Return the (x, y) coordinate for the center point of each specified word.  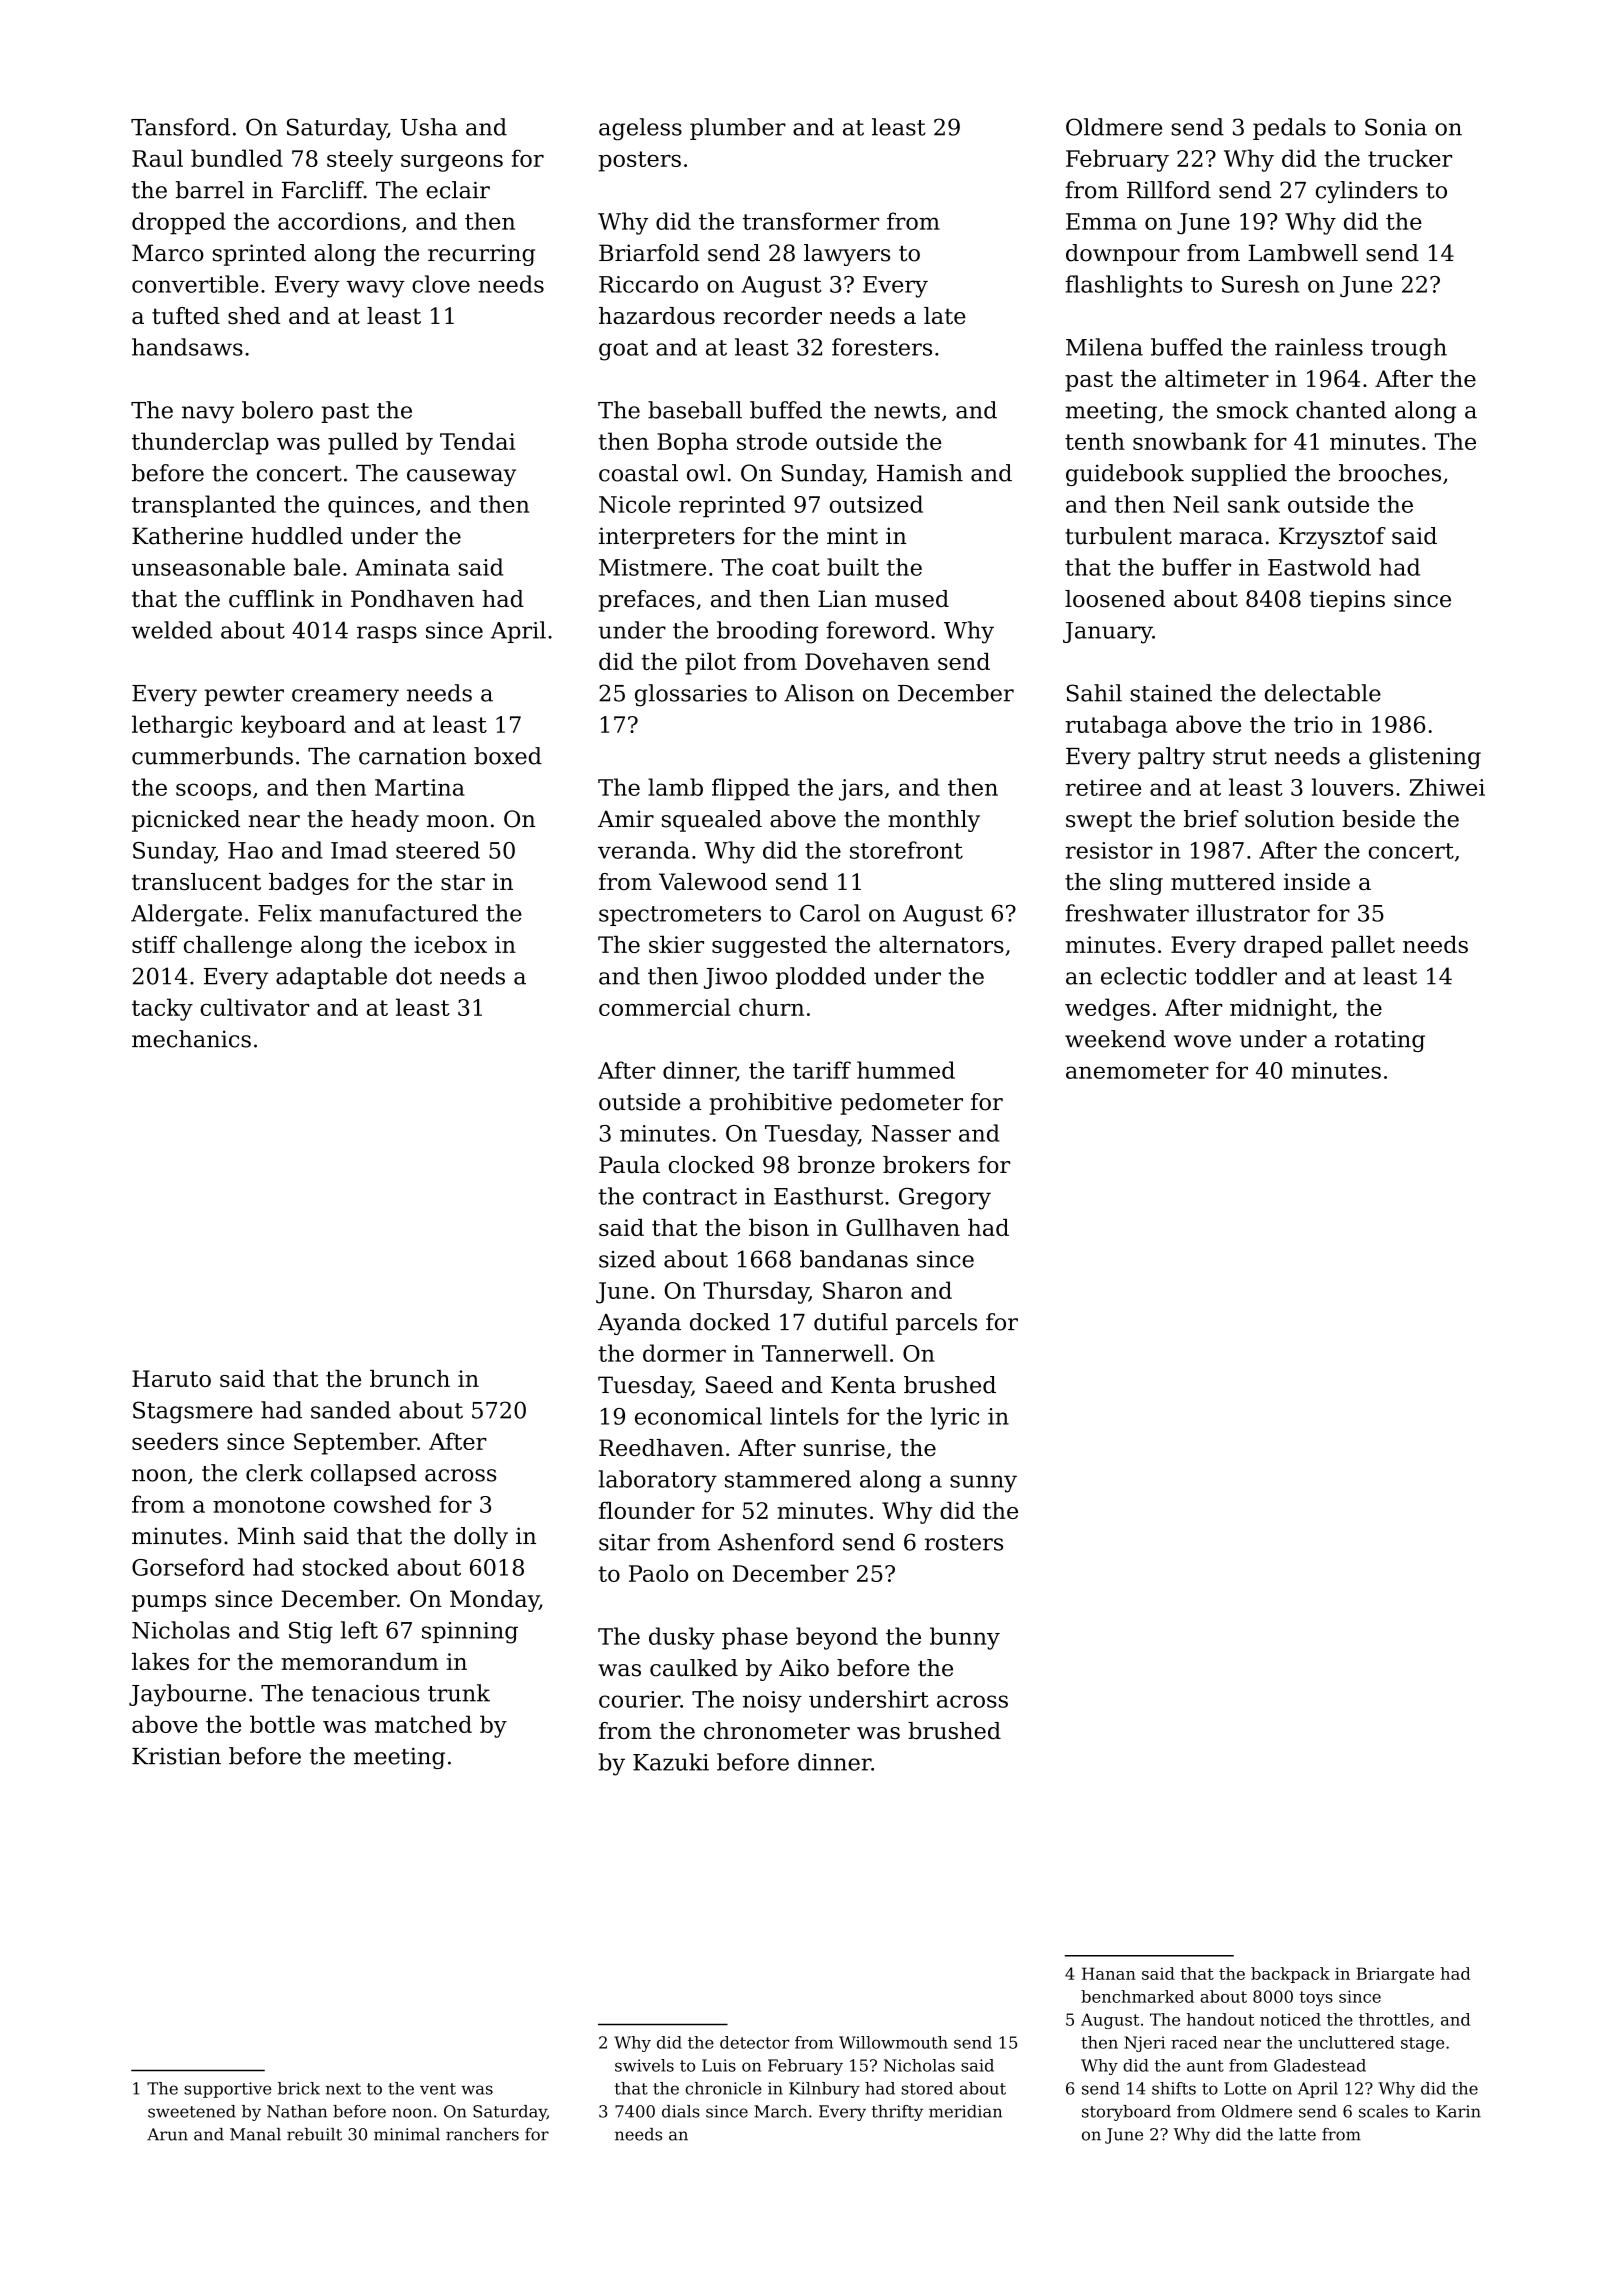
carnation (412, 756)
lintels (804, 1416)
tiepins (1347, 601)
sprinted (259, 255)
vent (438, 2089)
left (359, 1630)
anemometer (1137, 1071)
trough (1409, 349)
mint (852, 536)
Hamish (920, 473)
